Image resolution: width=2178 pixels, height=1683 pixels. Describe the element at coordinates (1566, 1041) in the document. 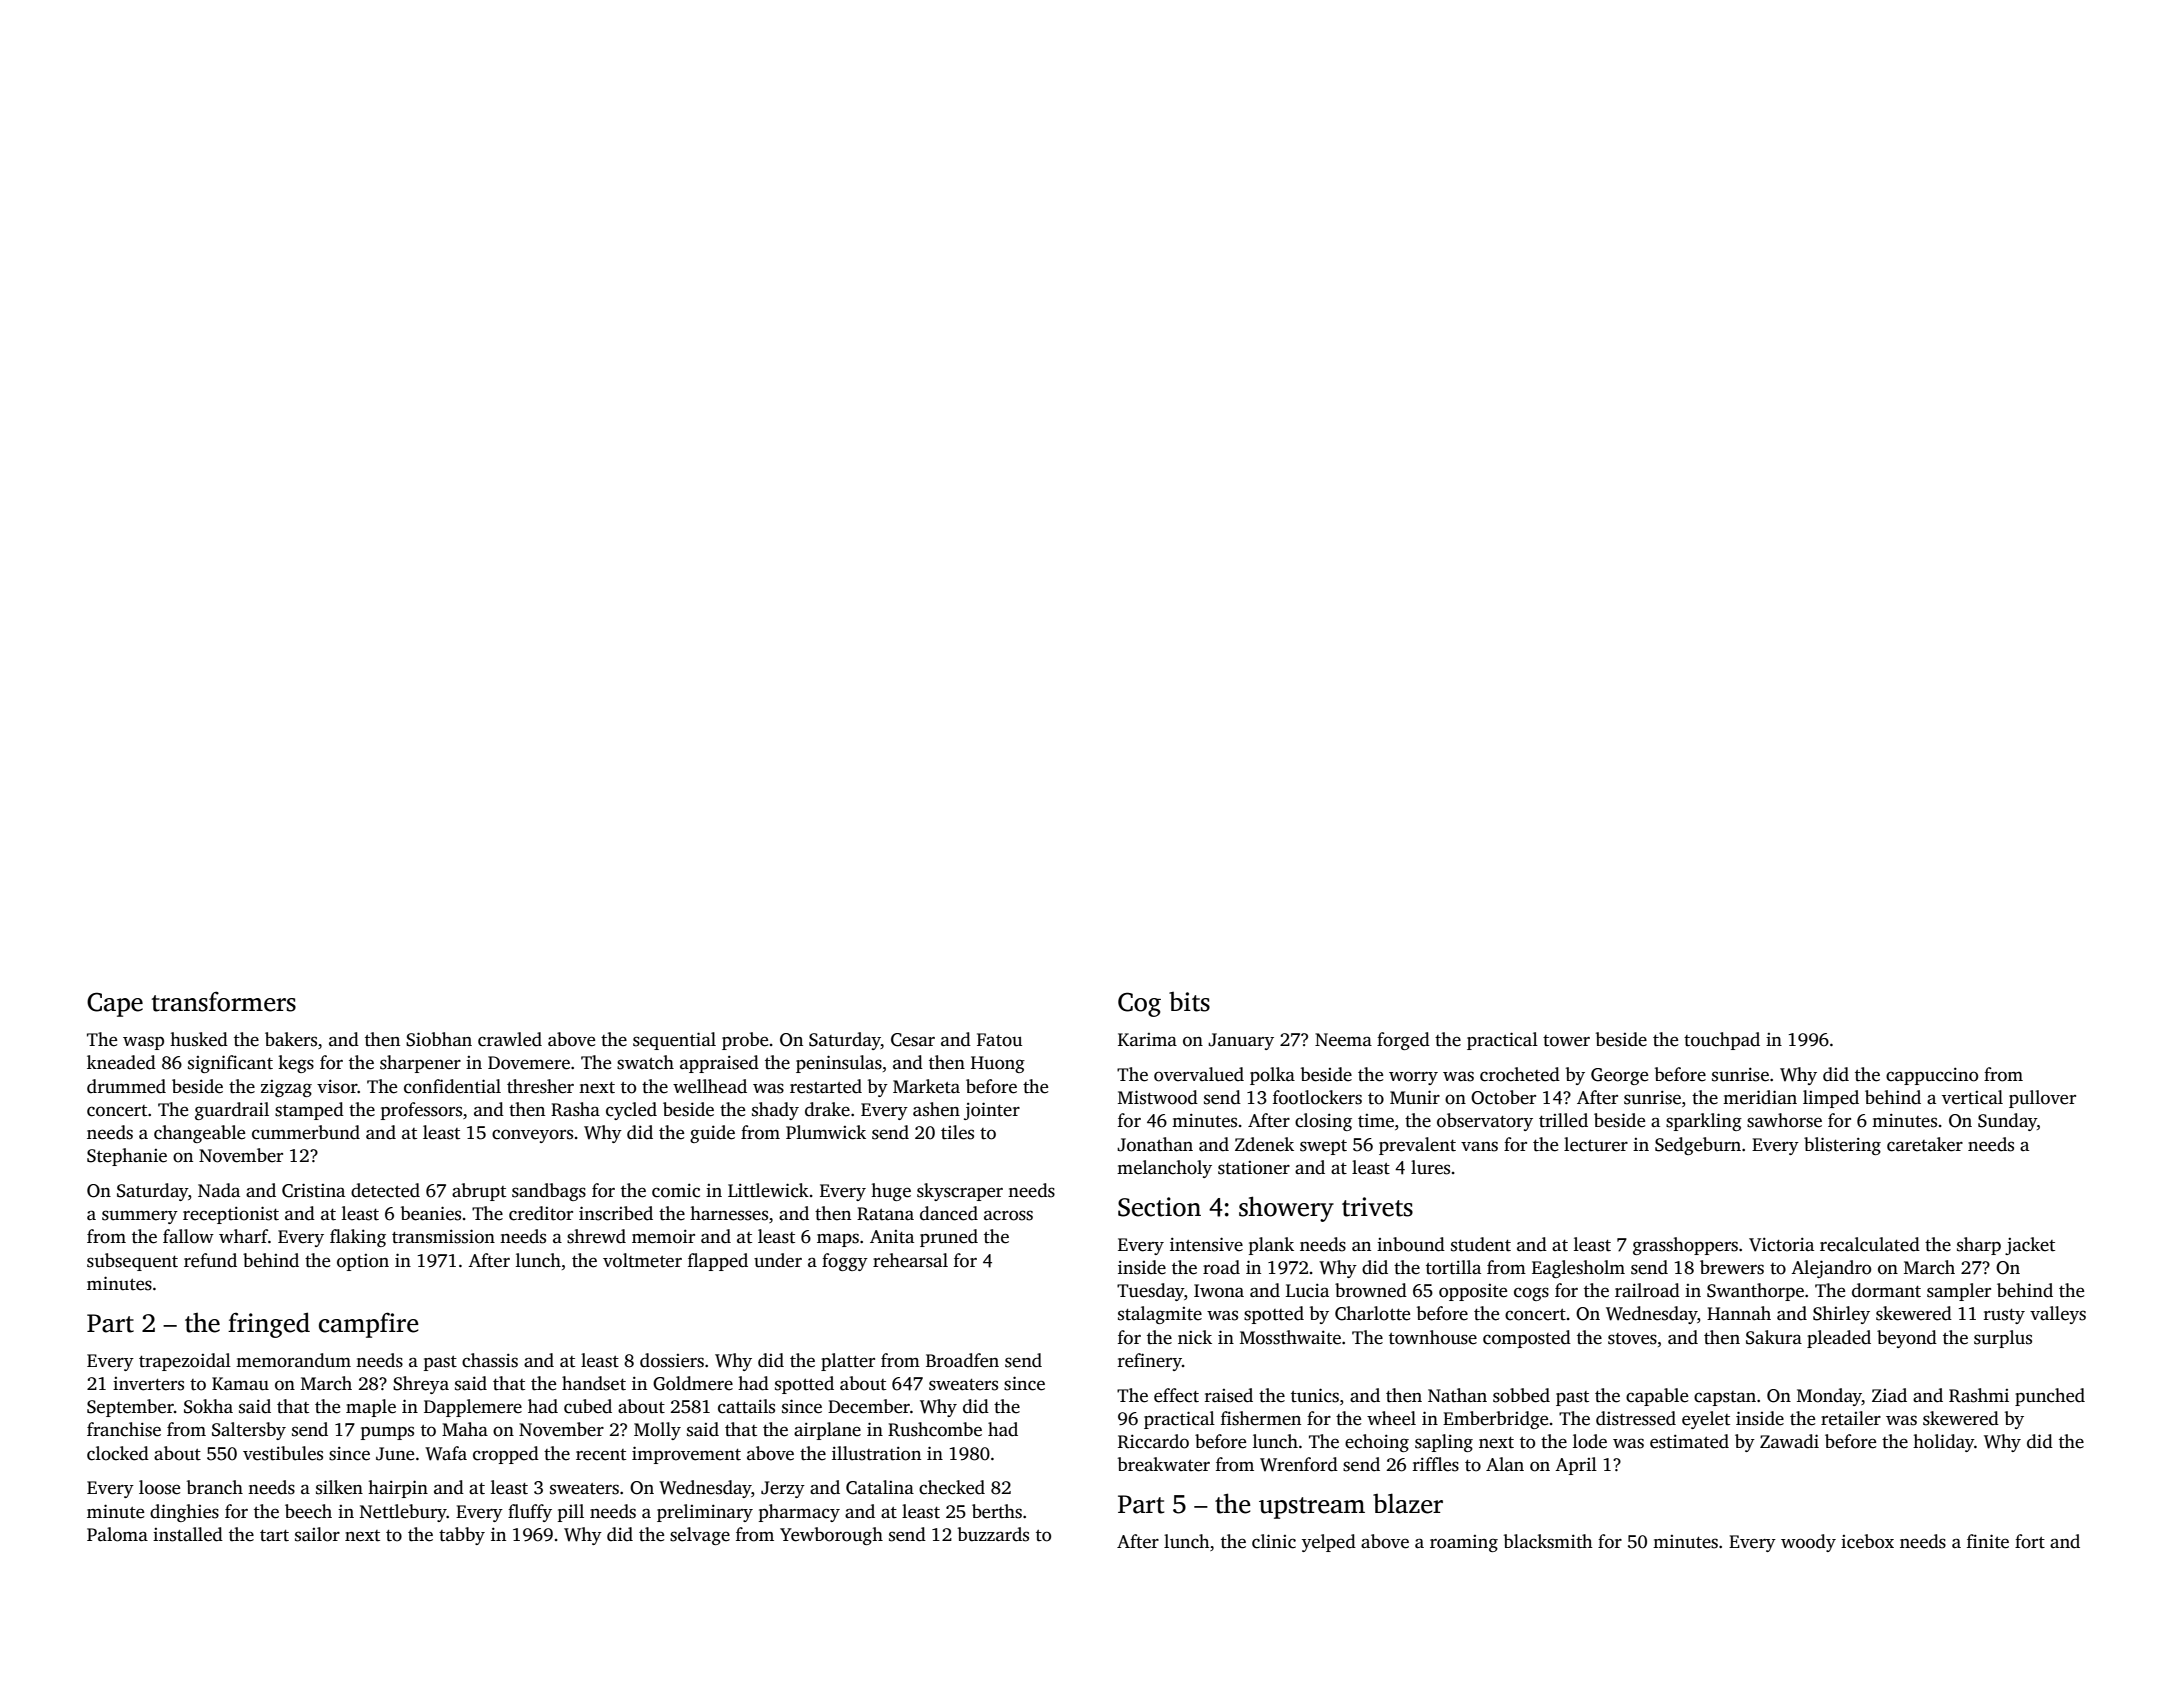

I see `tower` at that location.
